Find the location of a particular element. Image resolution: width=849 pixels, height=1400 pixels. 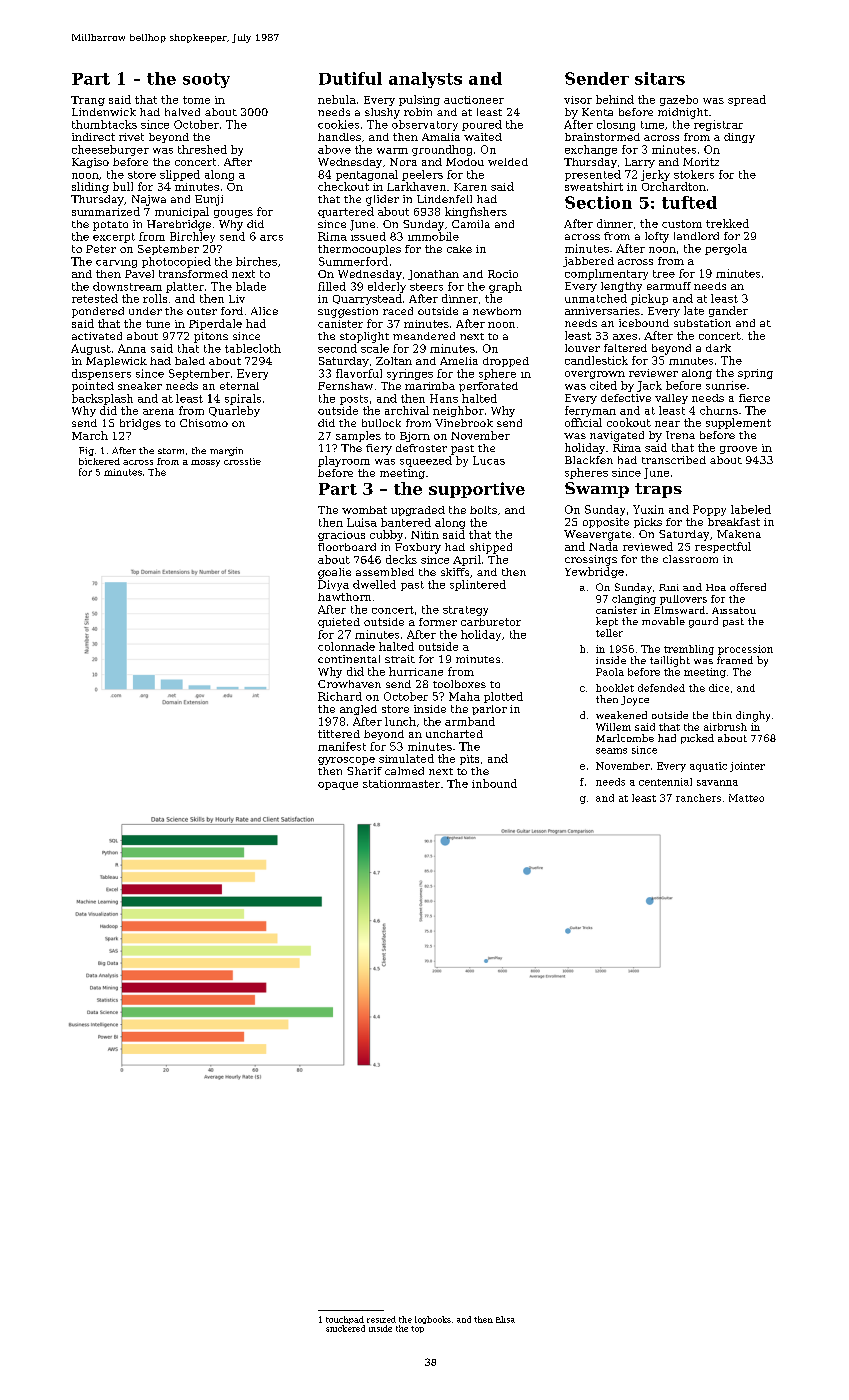

Sharif is located at coordinates (364, 771).
